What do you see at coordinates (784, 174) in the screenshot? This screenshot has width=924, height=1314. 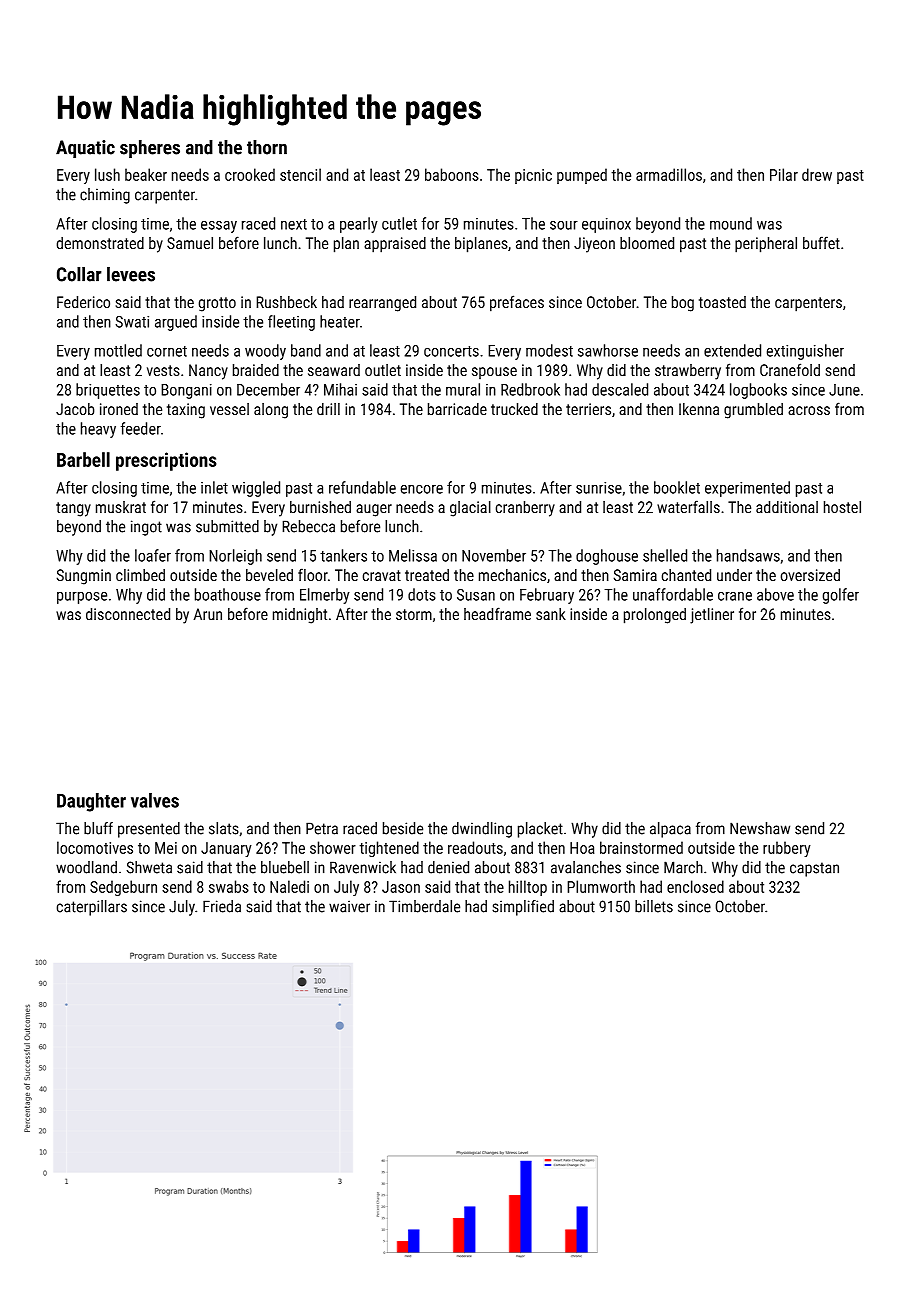 I see `Pilar` at bounding box center [784, 174].
